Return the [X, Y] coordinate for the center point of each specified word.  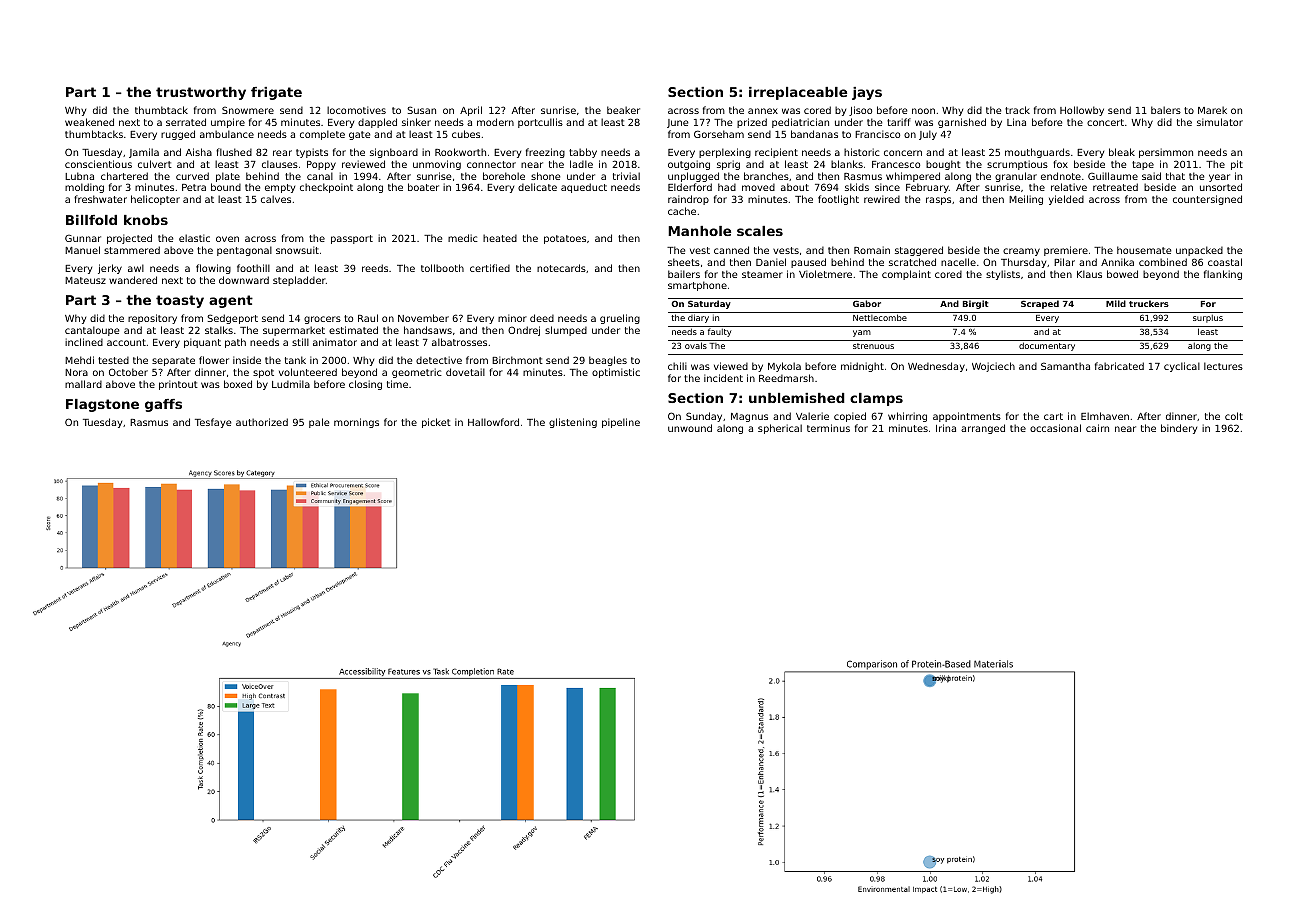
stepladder [299, 281]
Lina [1016, 122]
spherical [780, 429]
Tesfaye [213, 423]
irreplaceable [798, 93]
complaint [906, 275]
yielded [1066, 200]
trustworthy [201, 93]
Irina [946, 428]
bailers [684, 274]
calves [276, 199]
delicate [537, 187]
